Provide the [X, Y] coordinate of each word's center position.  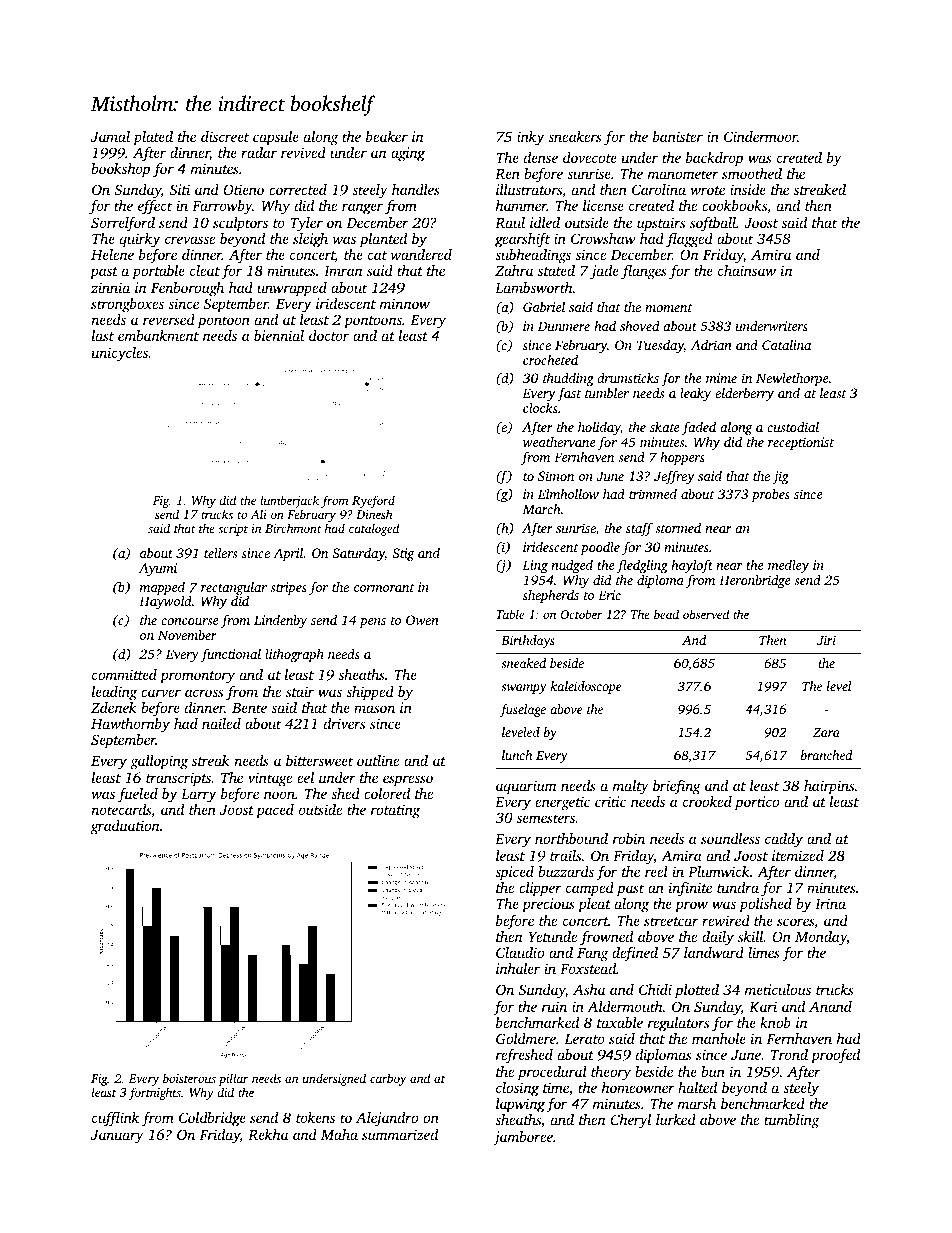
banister [678, 136]
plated [153, 138]
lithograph [294, 655]
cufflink [115, 1119]
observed [706, 614]
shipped [370, 693]
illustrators [529, 189]
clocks [540, 408]
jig [781, 477]
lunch [517, 755]
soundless [730, 838]
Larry [198, 796]
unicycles [120, 354]
